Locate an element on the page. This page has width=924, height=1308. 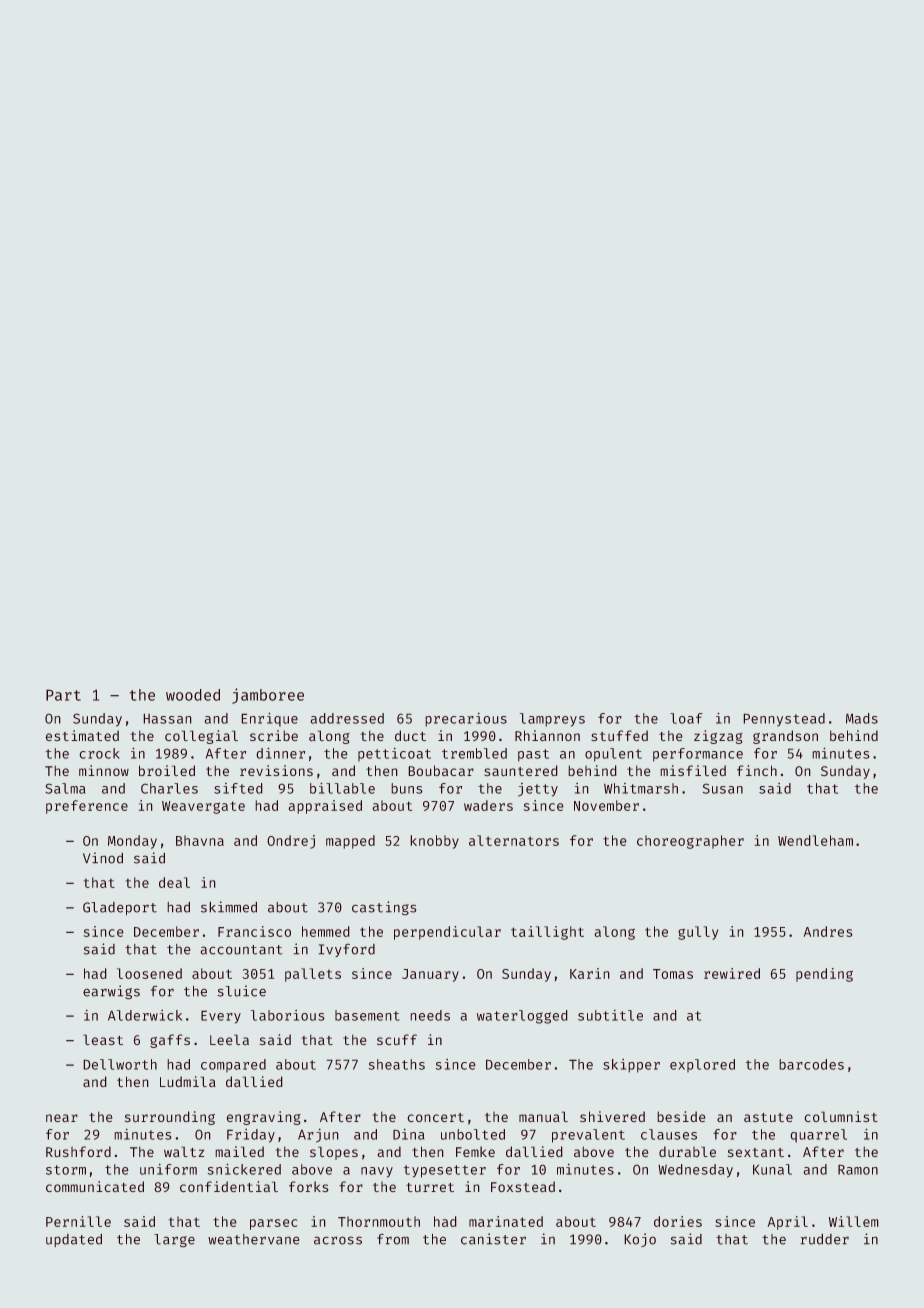
lampreys is located at coordinates (552, 720).
